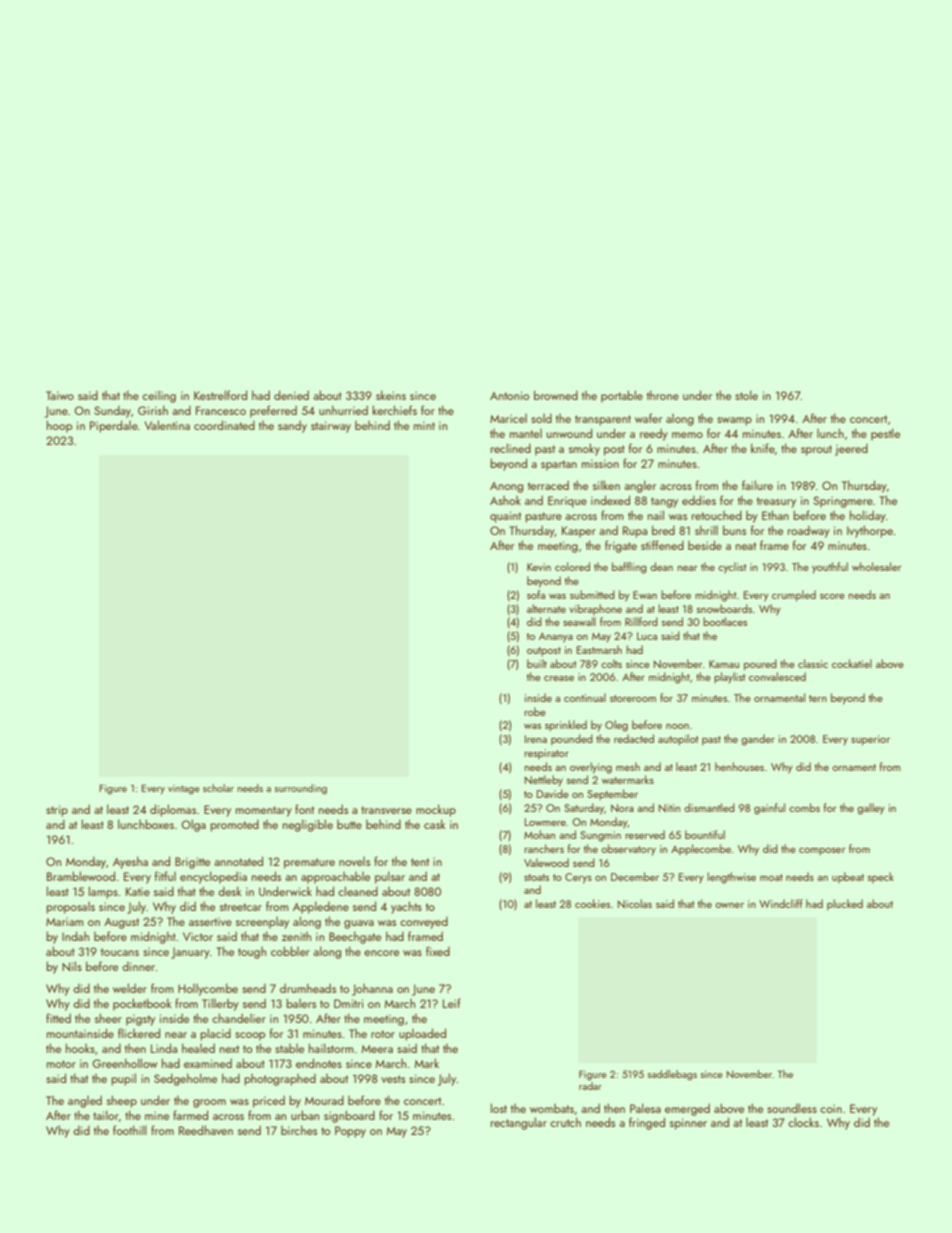  Describe the element at coordinates (391, 395) in the screenshot. I see `skeins` at that location.
